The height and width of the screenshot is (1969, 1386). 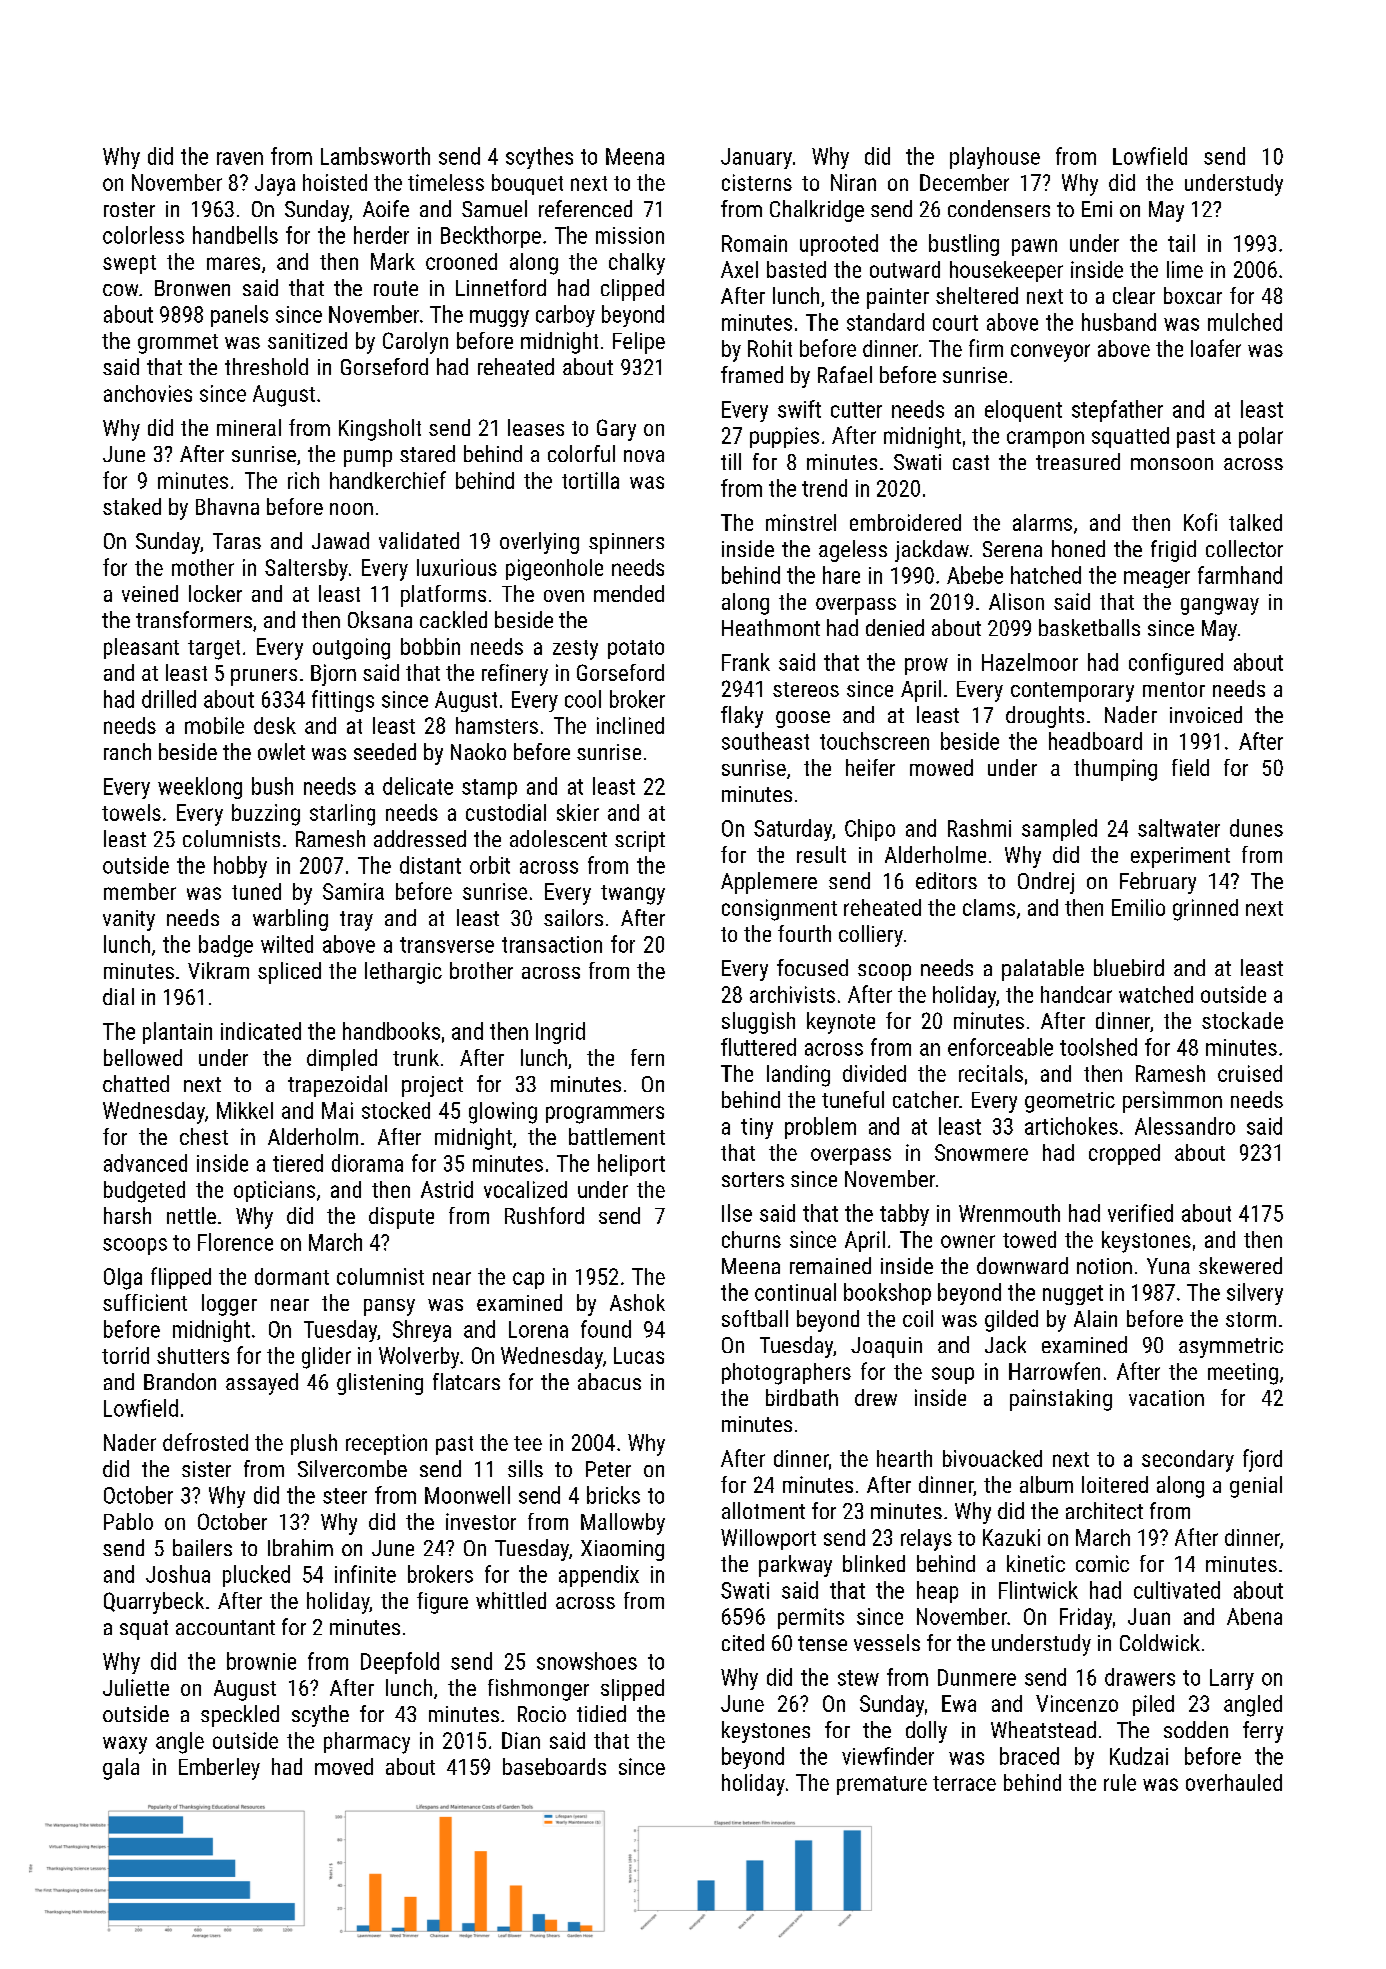 I want to click on spliced, so click(x=289, y=973).
